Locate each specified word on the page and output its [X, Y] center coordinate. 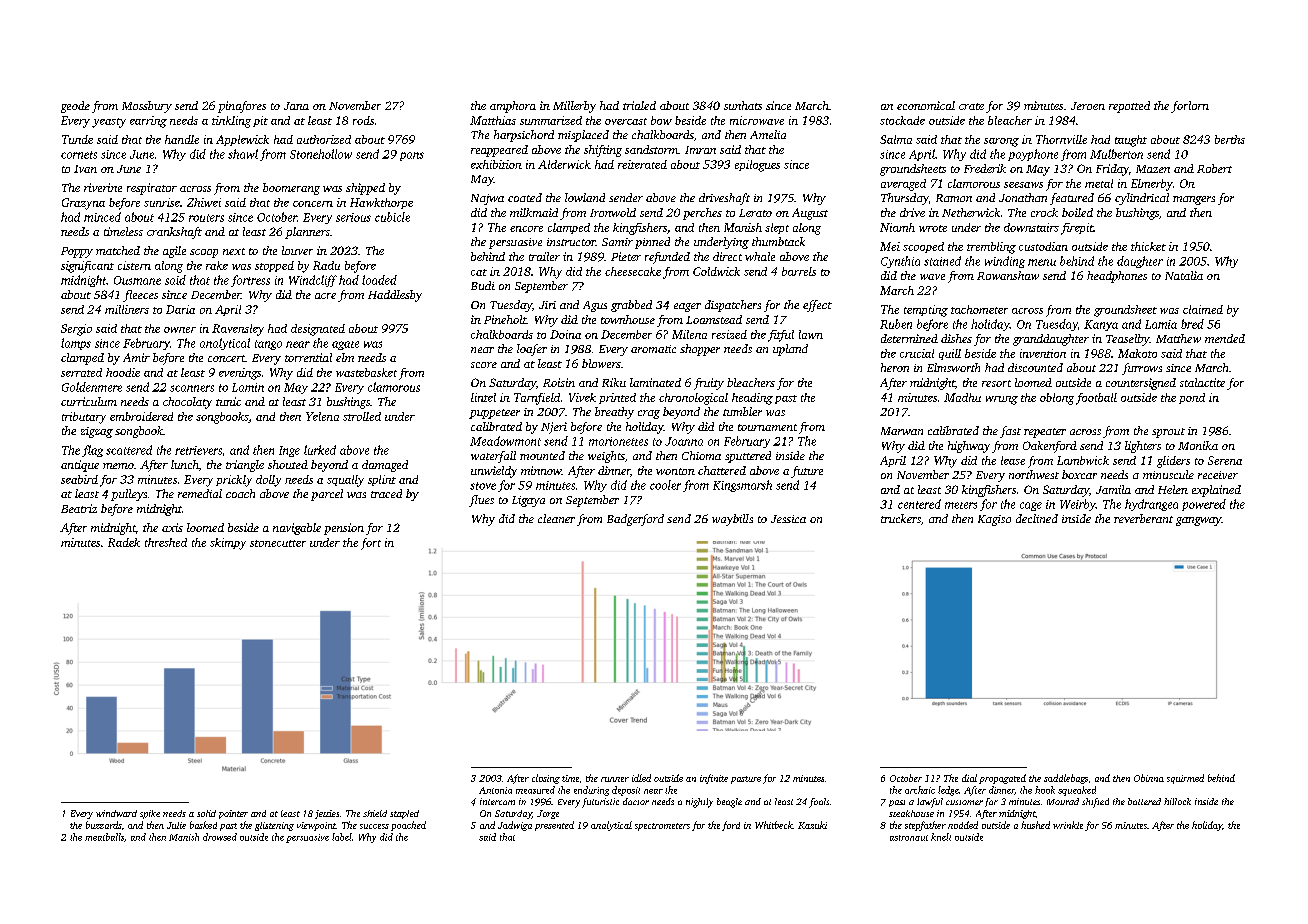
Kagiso [994, 520]
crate [971, 106]
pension [344, 529]
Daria [180, 309]
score [484, 365]
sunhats [743, 105]
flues [481, 501]
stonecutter [278, 543]
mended [1225, 338]
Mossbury [147, 107]
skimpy [228, 544]
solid [206, 813]
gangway [1198, 521]
